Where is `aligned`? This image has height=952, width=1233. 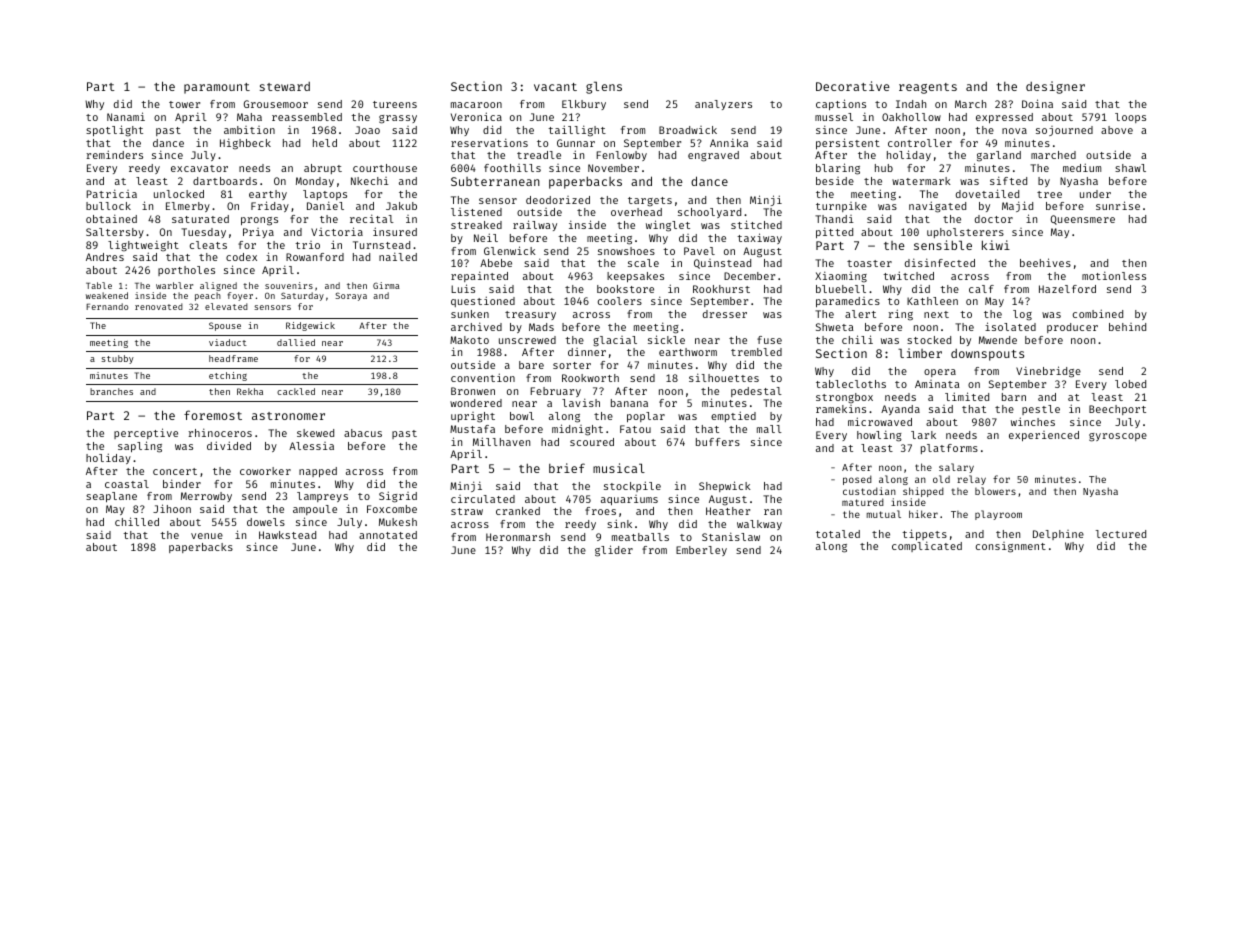
aligned is located at coordinates (218, 286).
